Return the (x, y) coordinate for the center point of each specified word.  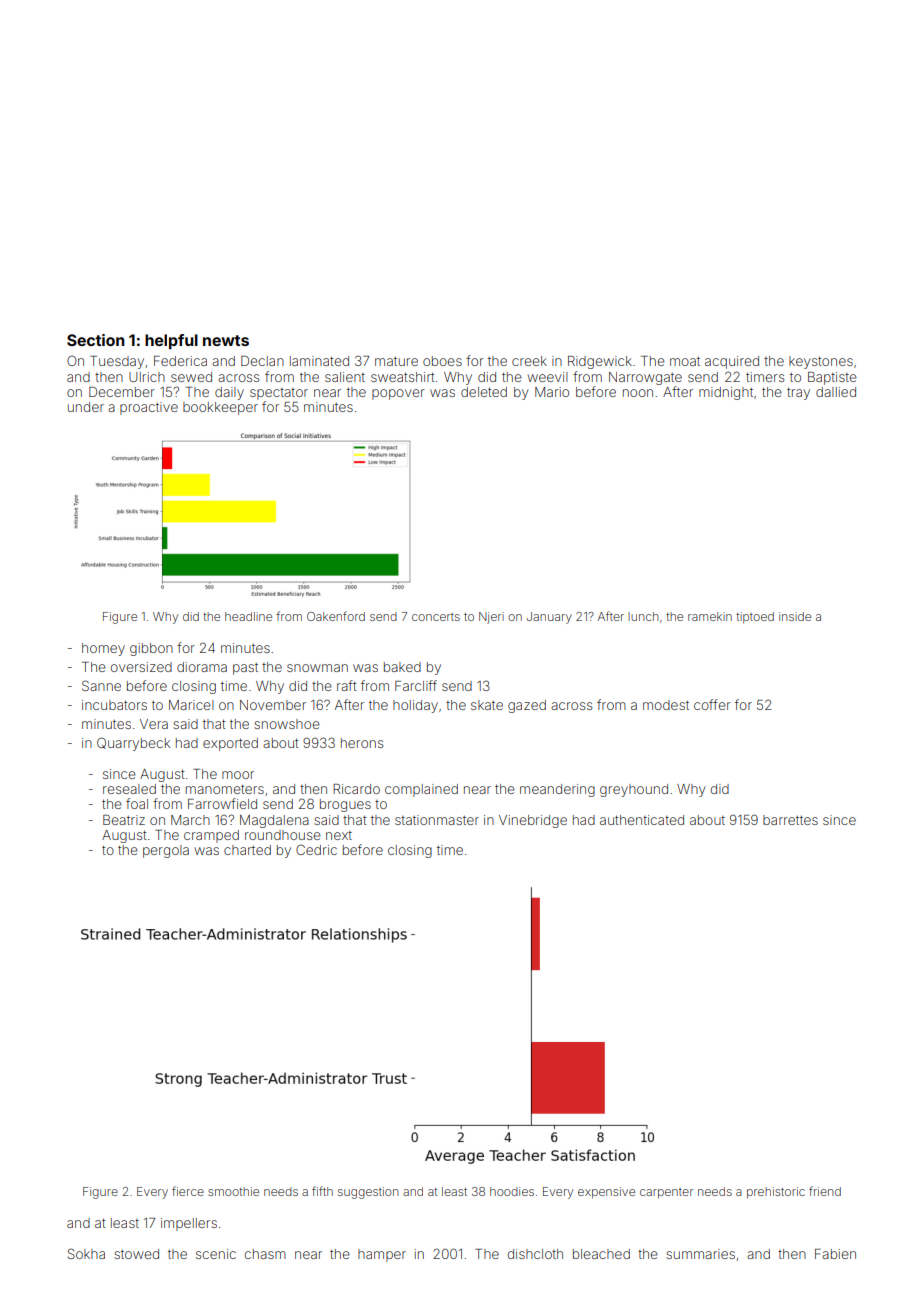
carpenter (666, 1193)
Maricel (191, 705)
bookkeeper (220, 408)
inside (795, 616)
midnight (726, 393)
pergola (166, 851)
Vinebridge (533, 821)
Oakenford (336, 616)
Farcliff (416, 685)
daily (229, 393)
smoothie (233, 1191)
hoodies (512, 1191)
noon (638, 393)
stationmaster (437, 820)
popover (398, 394)
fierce (188, 1191)
